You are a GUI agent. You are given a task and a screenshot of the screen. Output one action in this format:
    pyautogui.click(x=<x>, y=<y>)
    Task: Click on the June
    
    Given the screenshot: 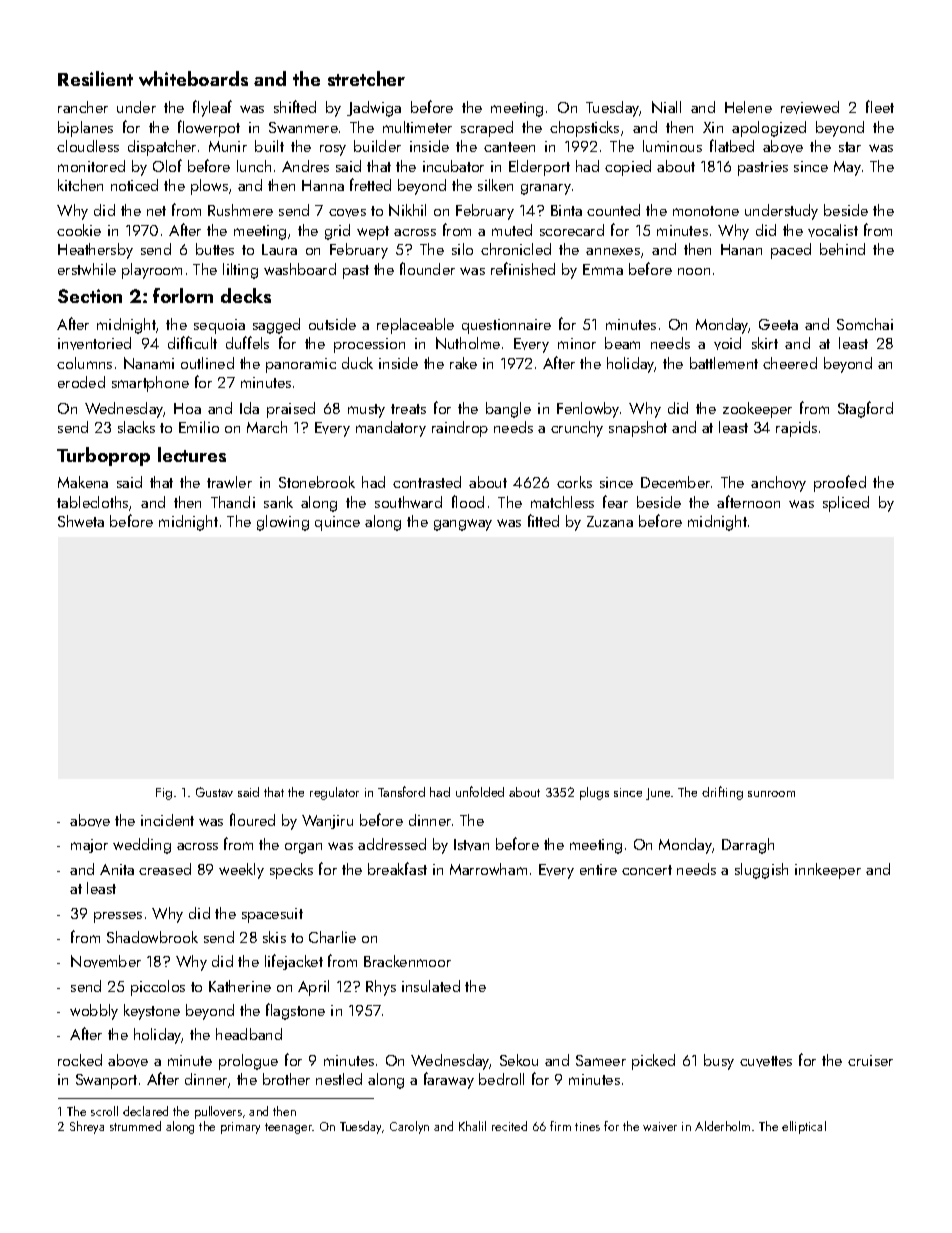 What is the action you would take?
    pyautogui.click(x=658, y=794)
